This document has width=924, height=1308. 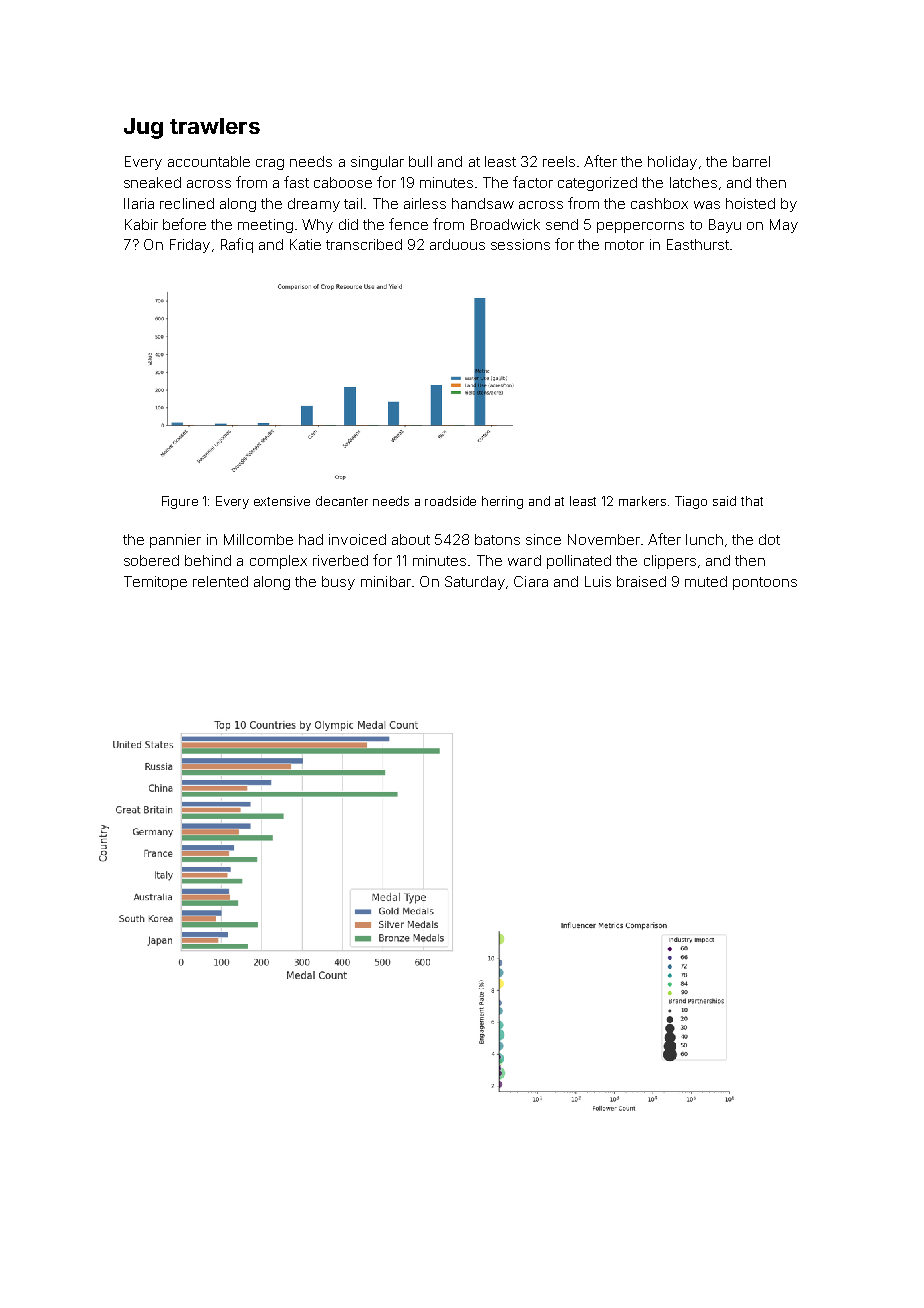 I want to click on motor, so click(x=624, y=245).
